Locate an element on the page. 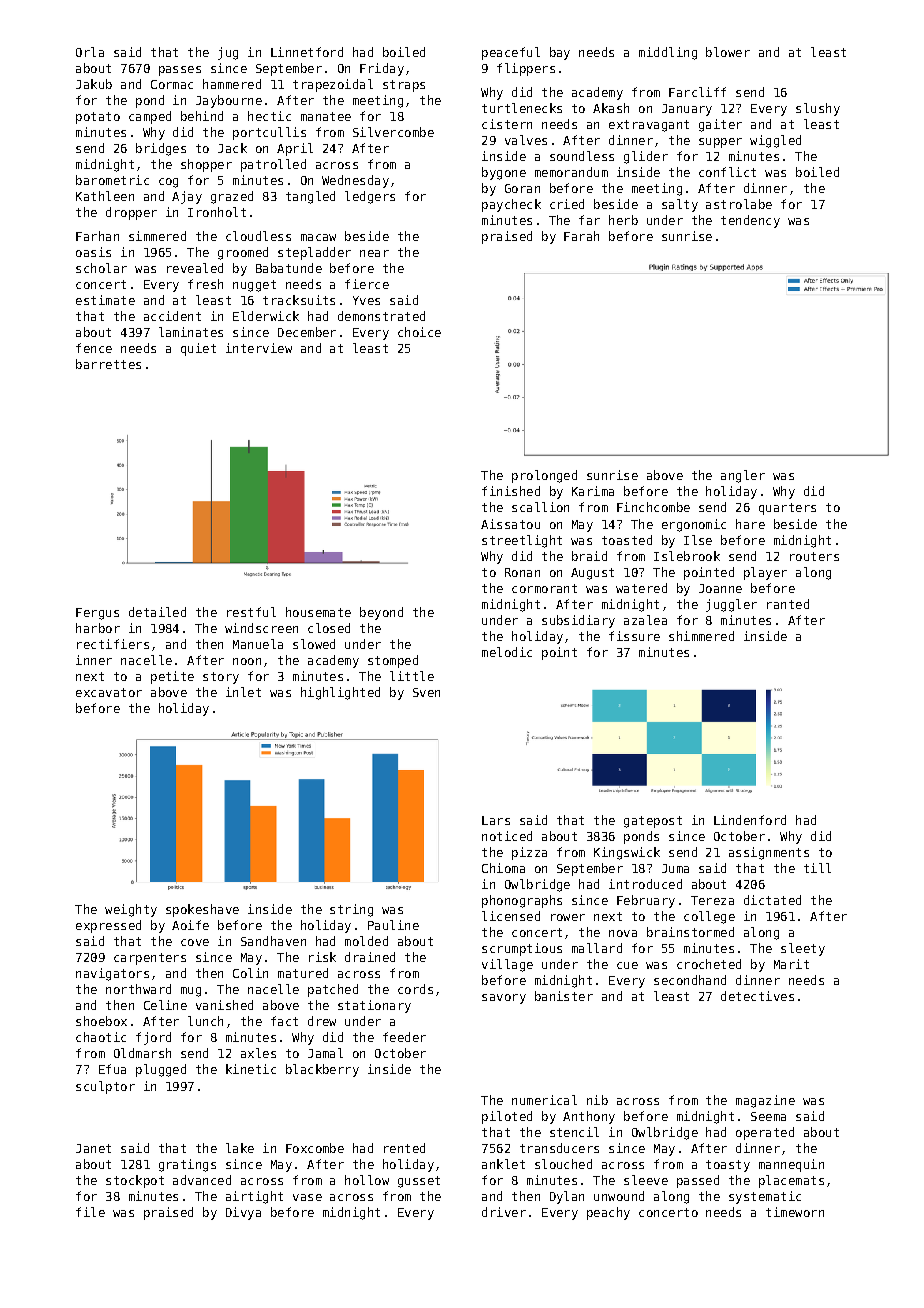 Image resolution: width=924 pixels, height=1308 pixels. bay is located at coordinates (560, 53).
